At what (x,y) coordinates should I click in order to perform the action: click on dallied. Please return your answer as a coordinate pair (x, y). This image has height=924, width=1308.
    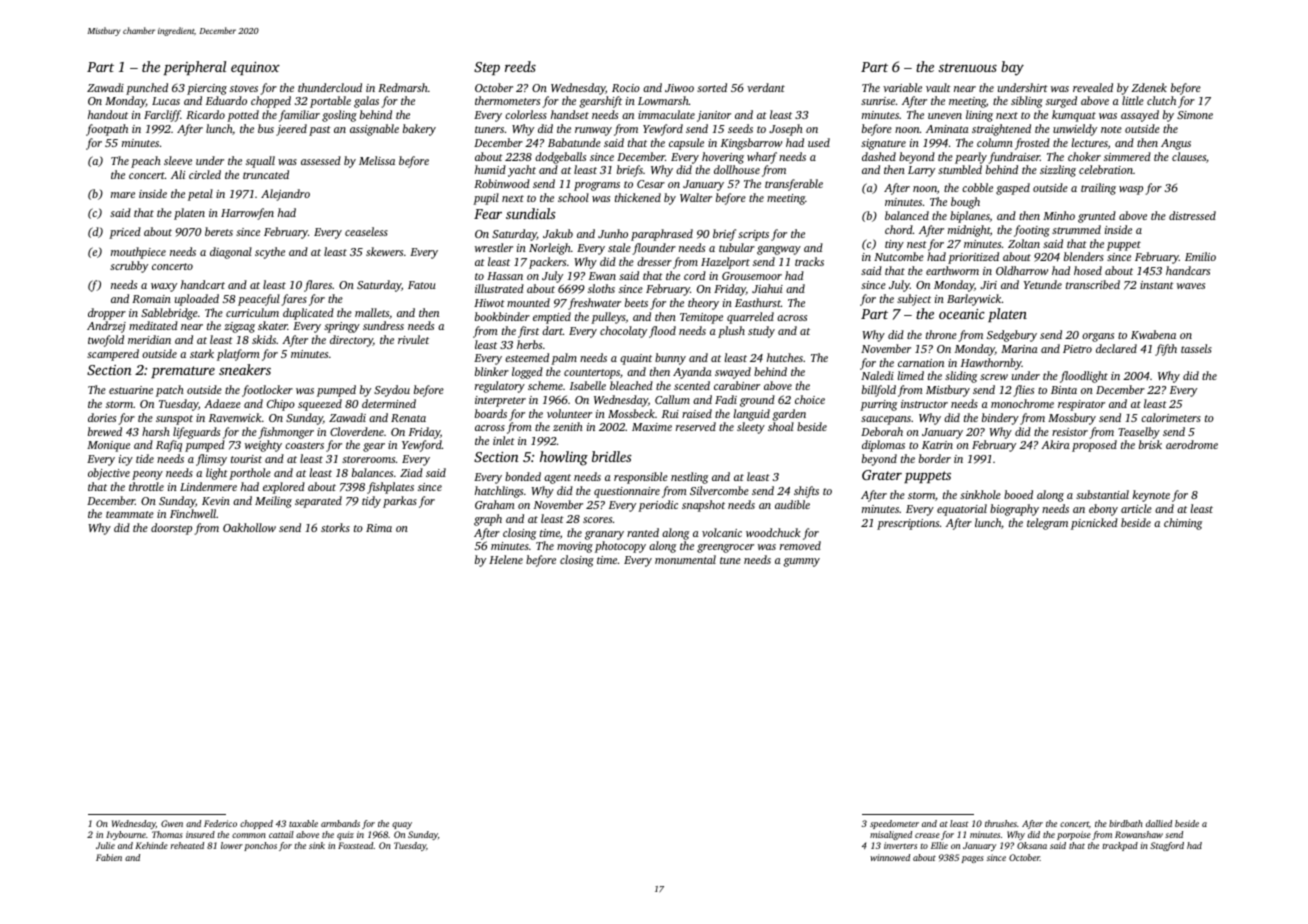
    Looking at the image, I should click on (1159, 823).
